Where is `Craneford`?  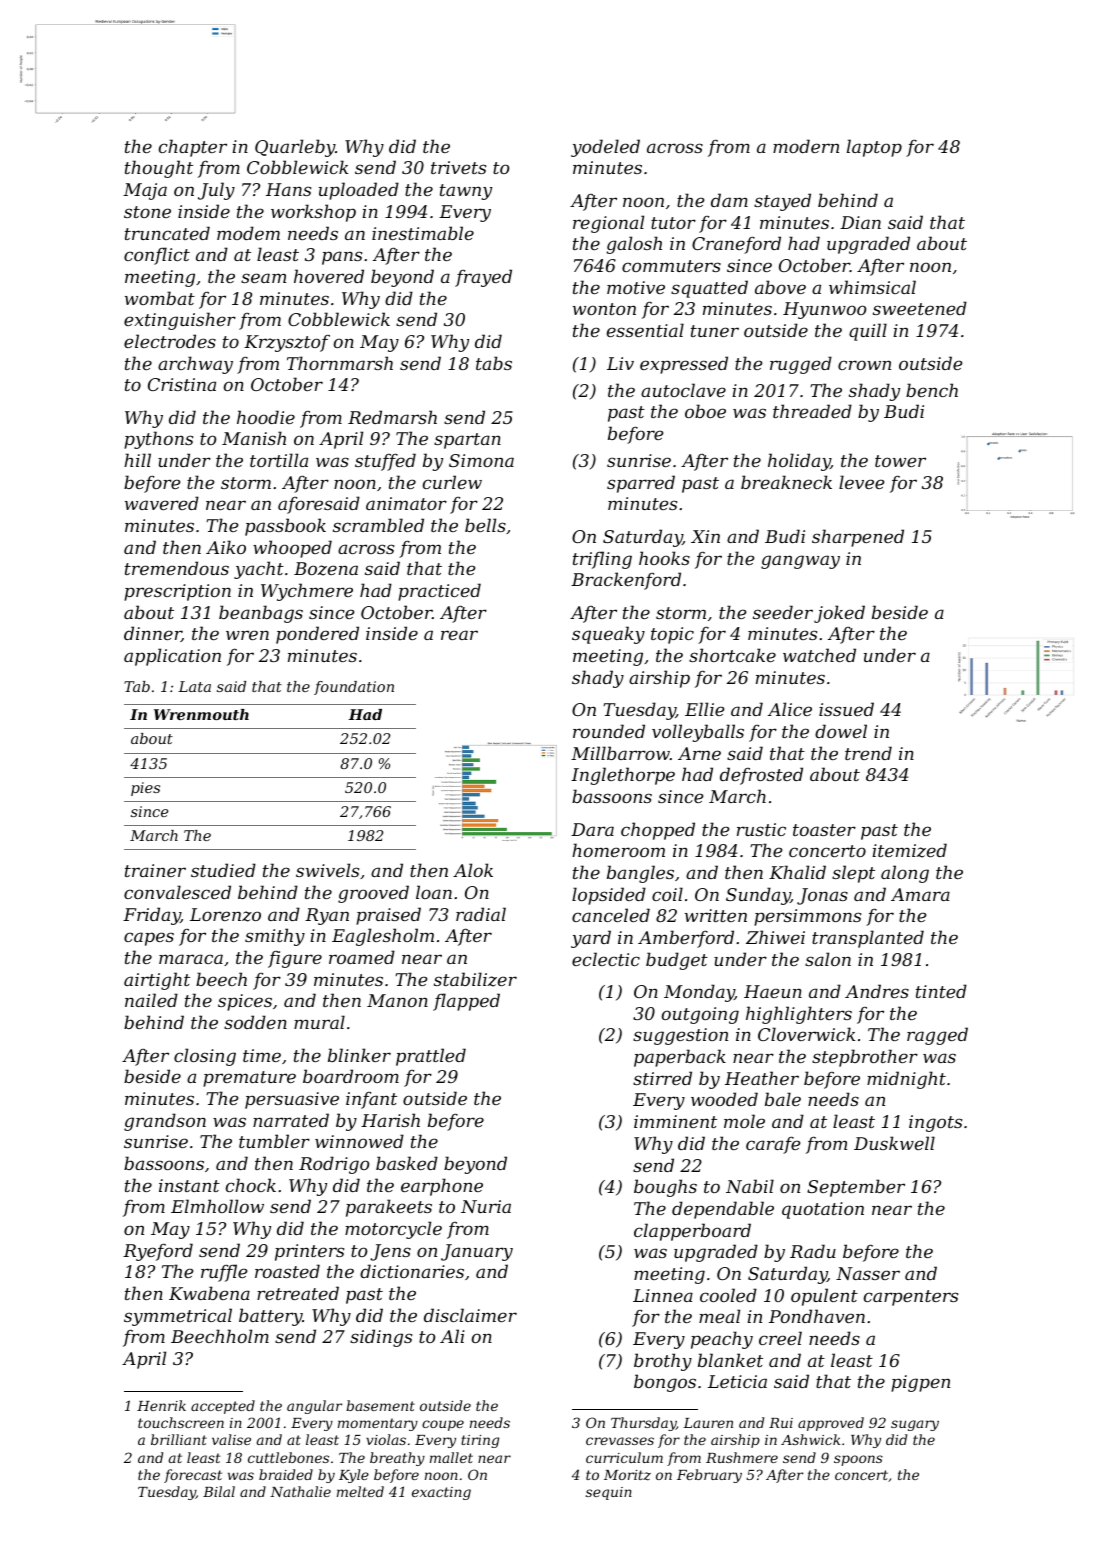
Craneford is located at coordinates (736, 245).
